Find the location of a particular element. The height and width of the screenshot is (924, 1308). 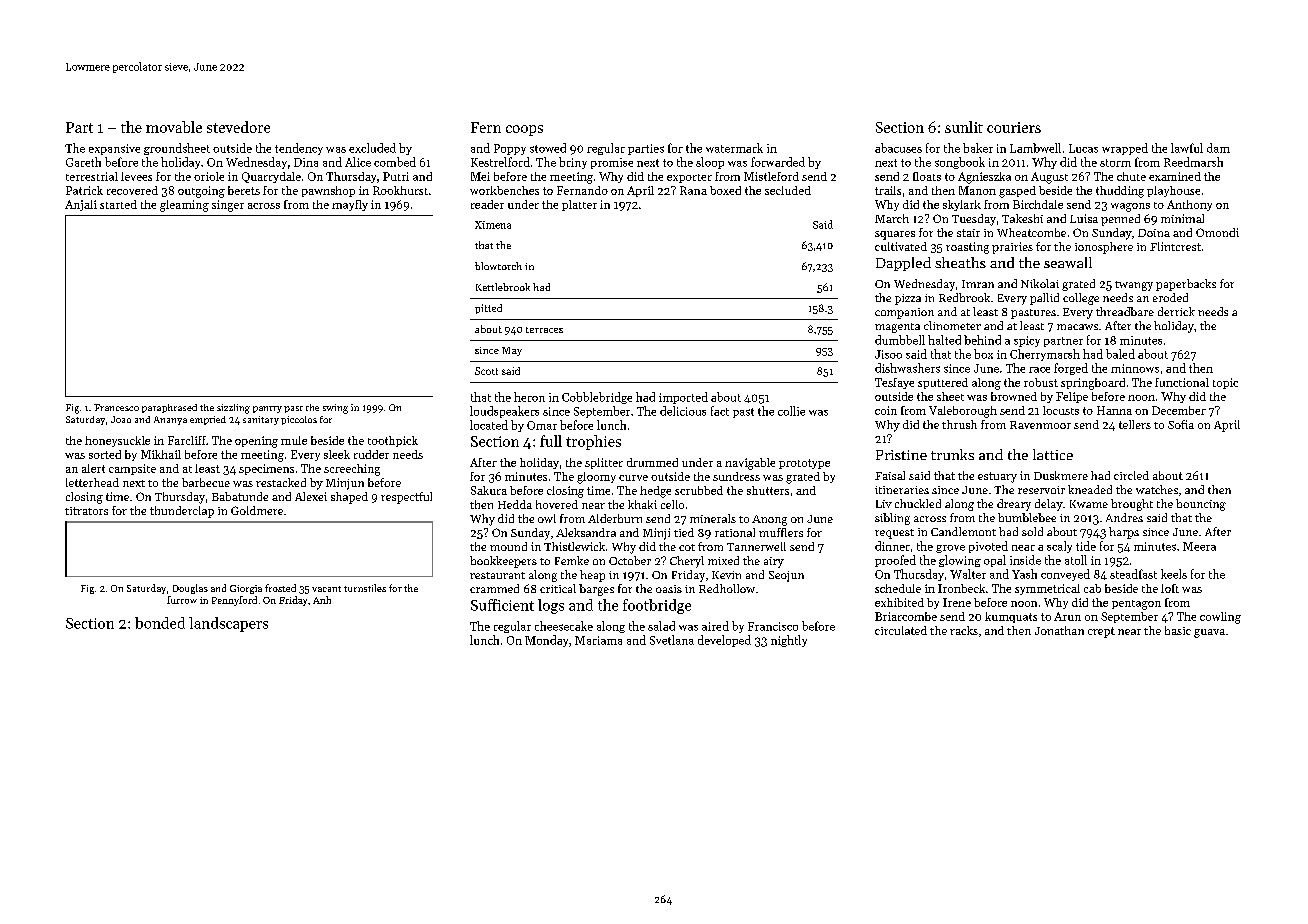

magenta is located at coordinates (897, 328).
